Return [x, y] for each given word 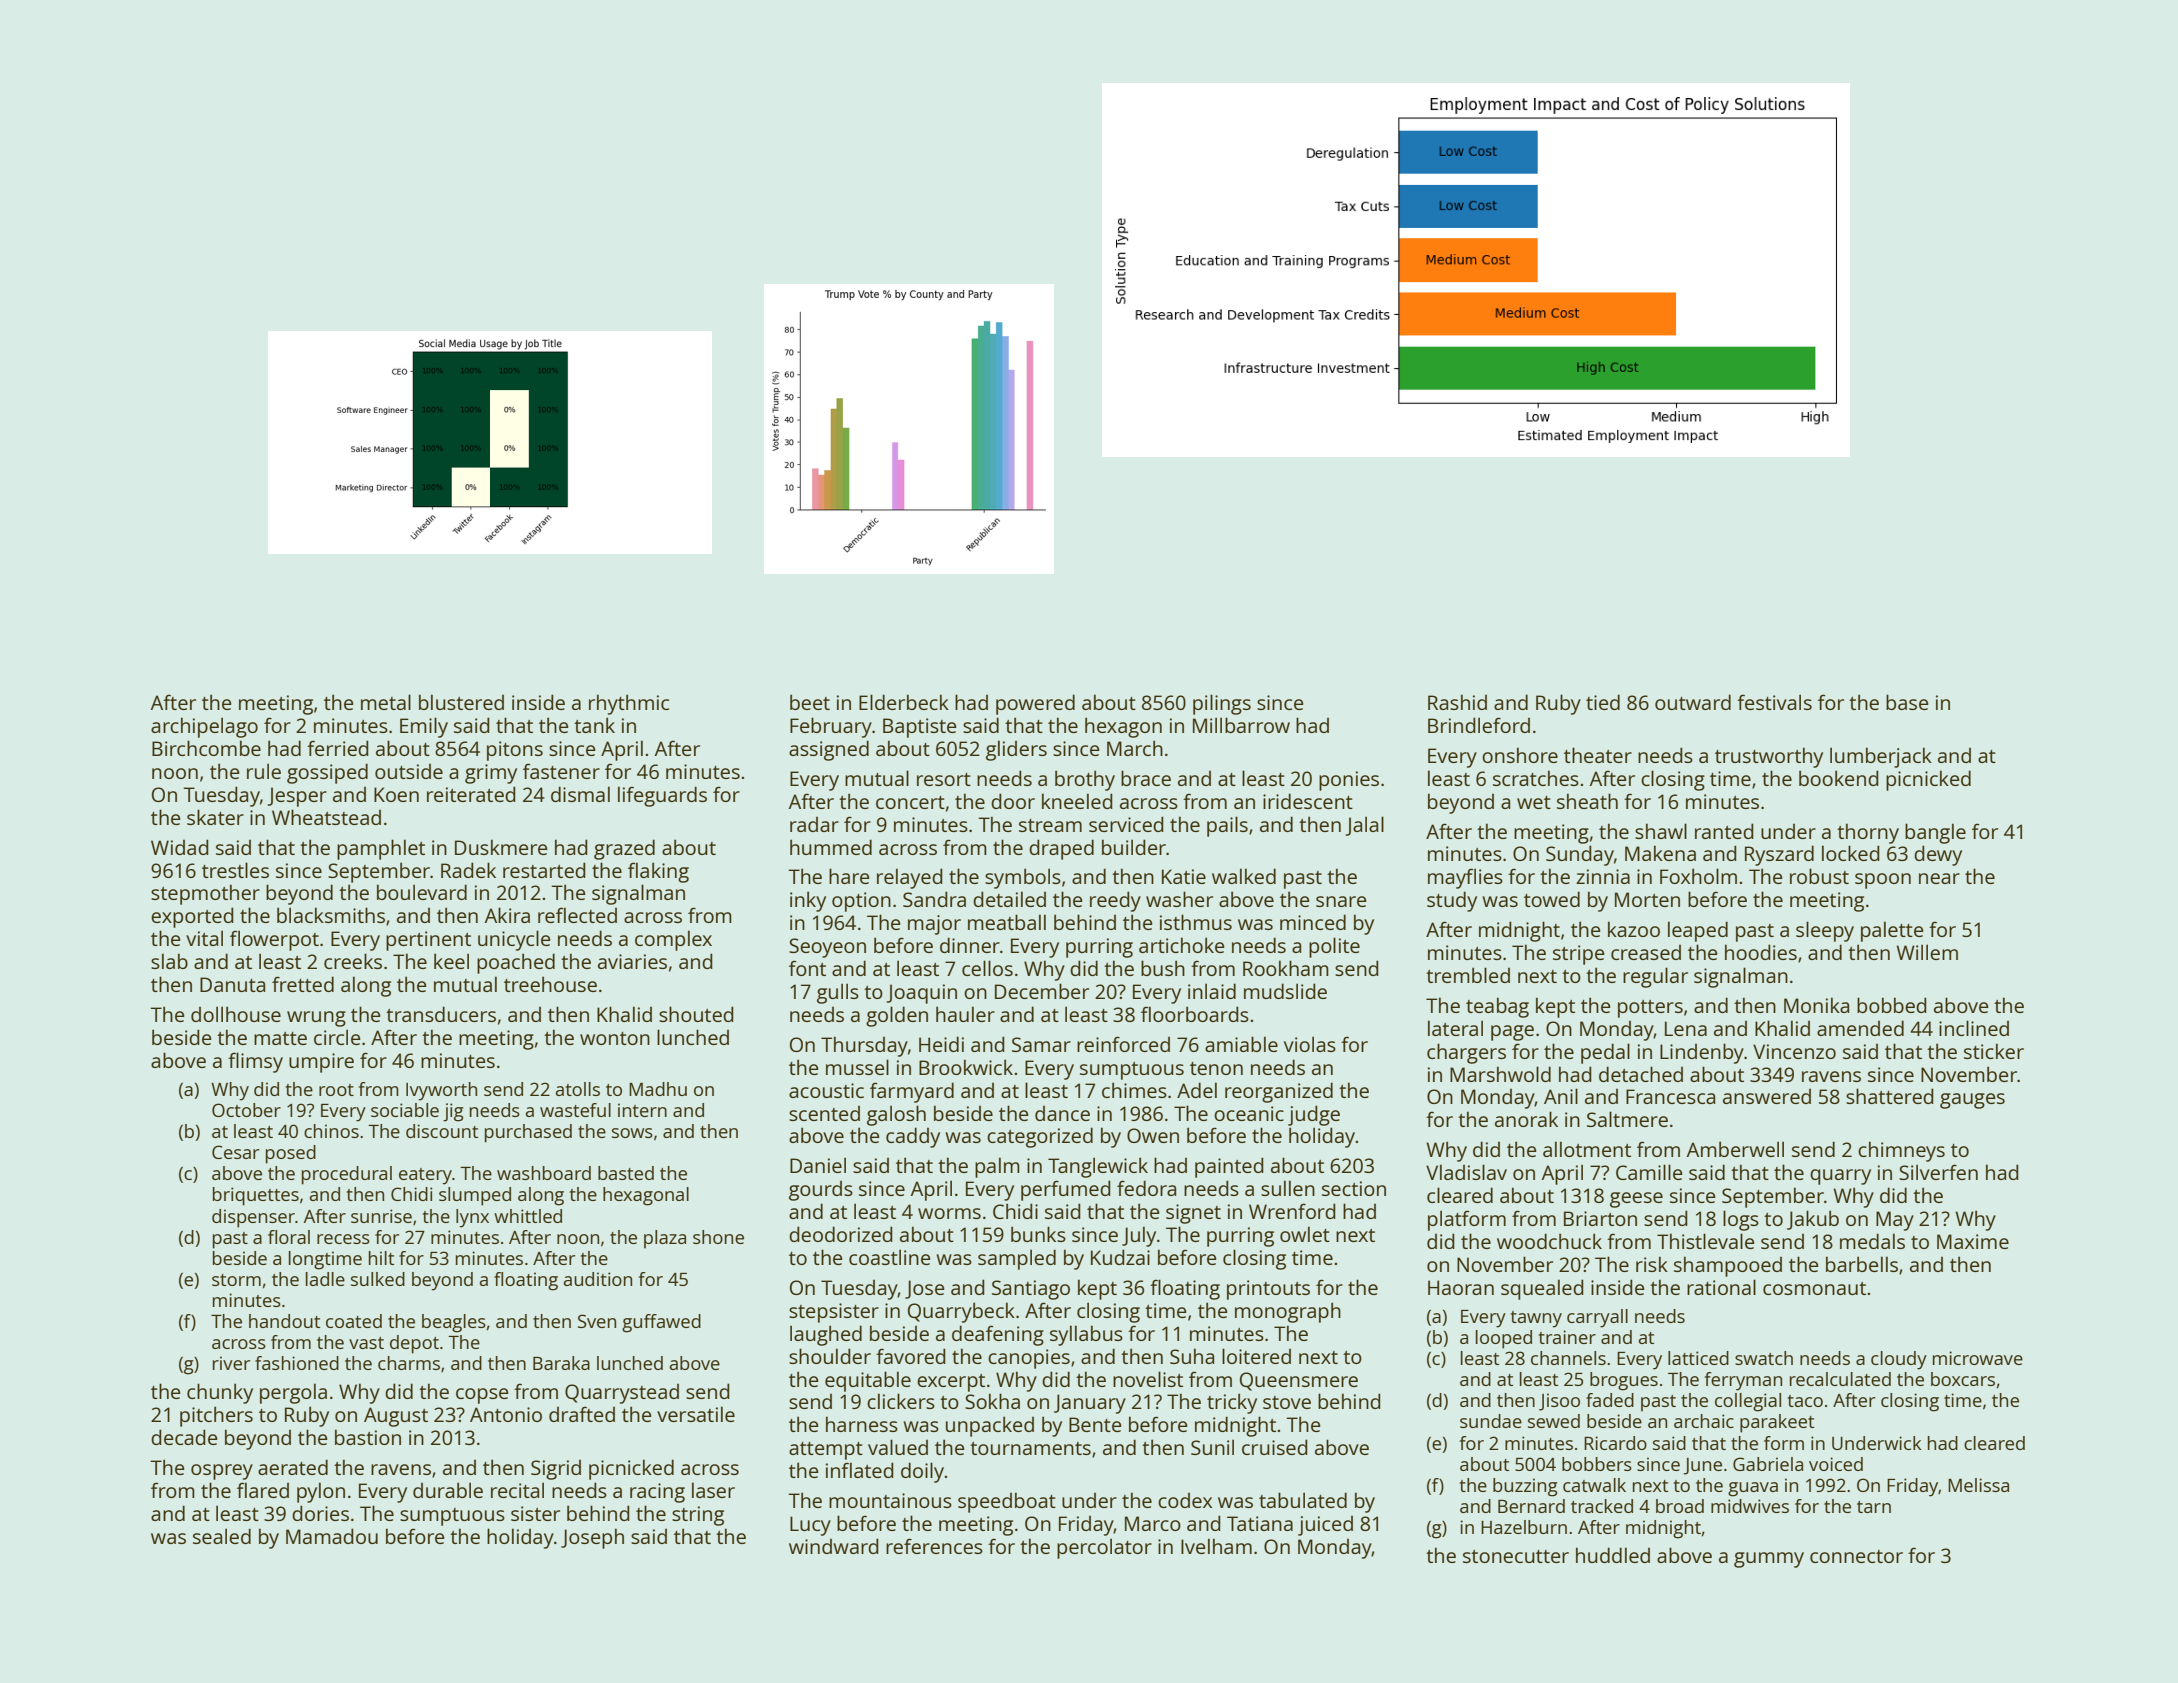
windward [834, 1546]
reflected [577, 915]
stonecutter [1516, 1556]
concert [910, 802]
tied [1603, 702]
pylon [321, 1492]
